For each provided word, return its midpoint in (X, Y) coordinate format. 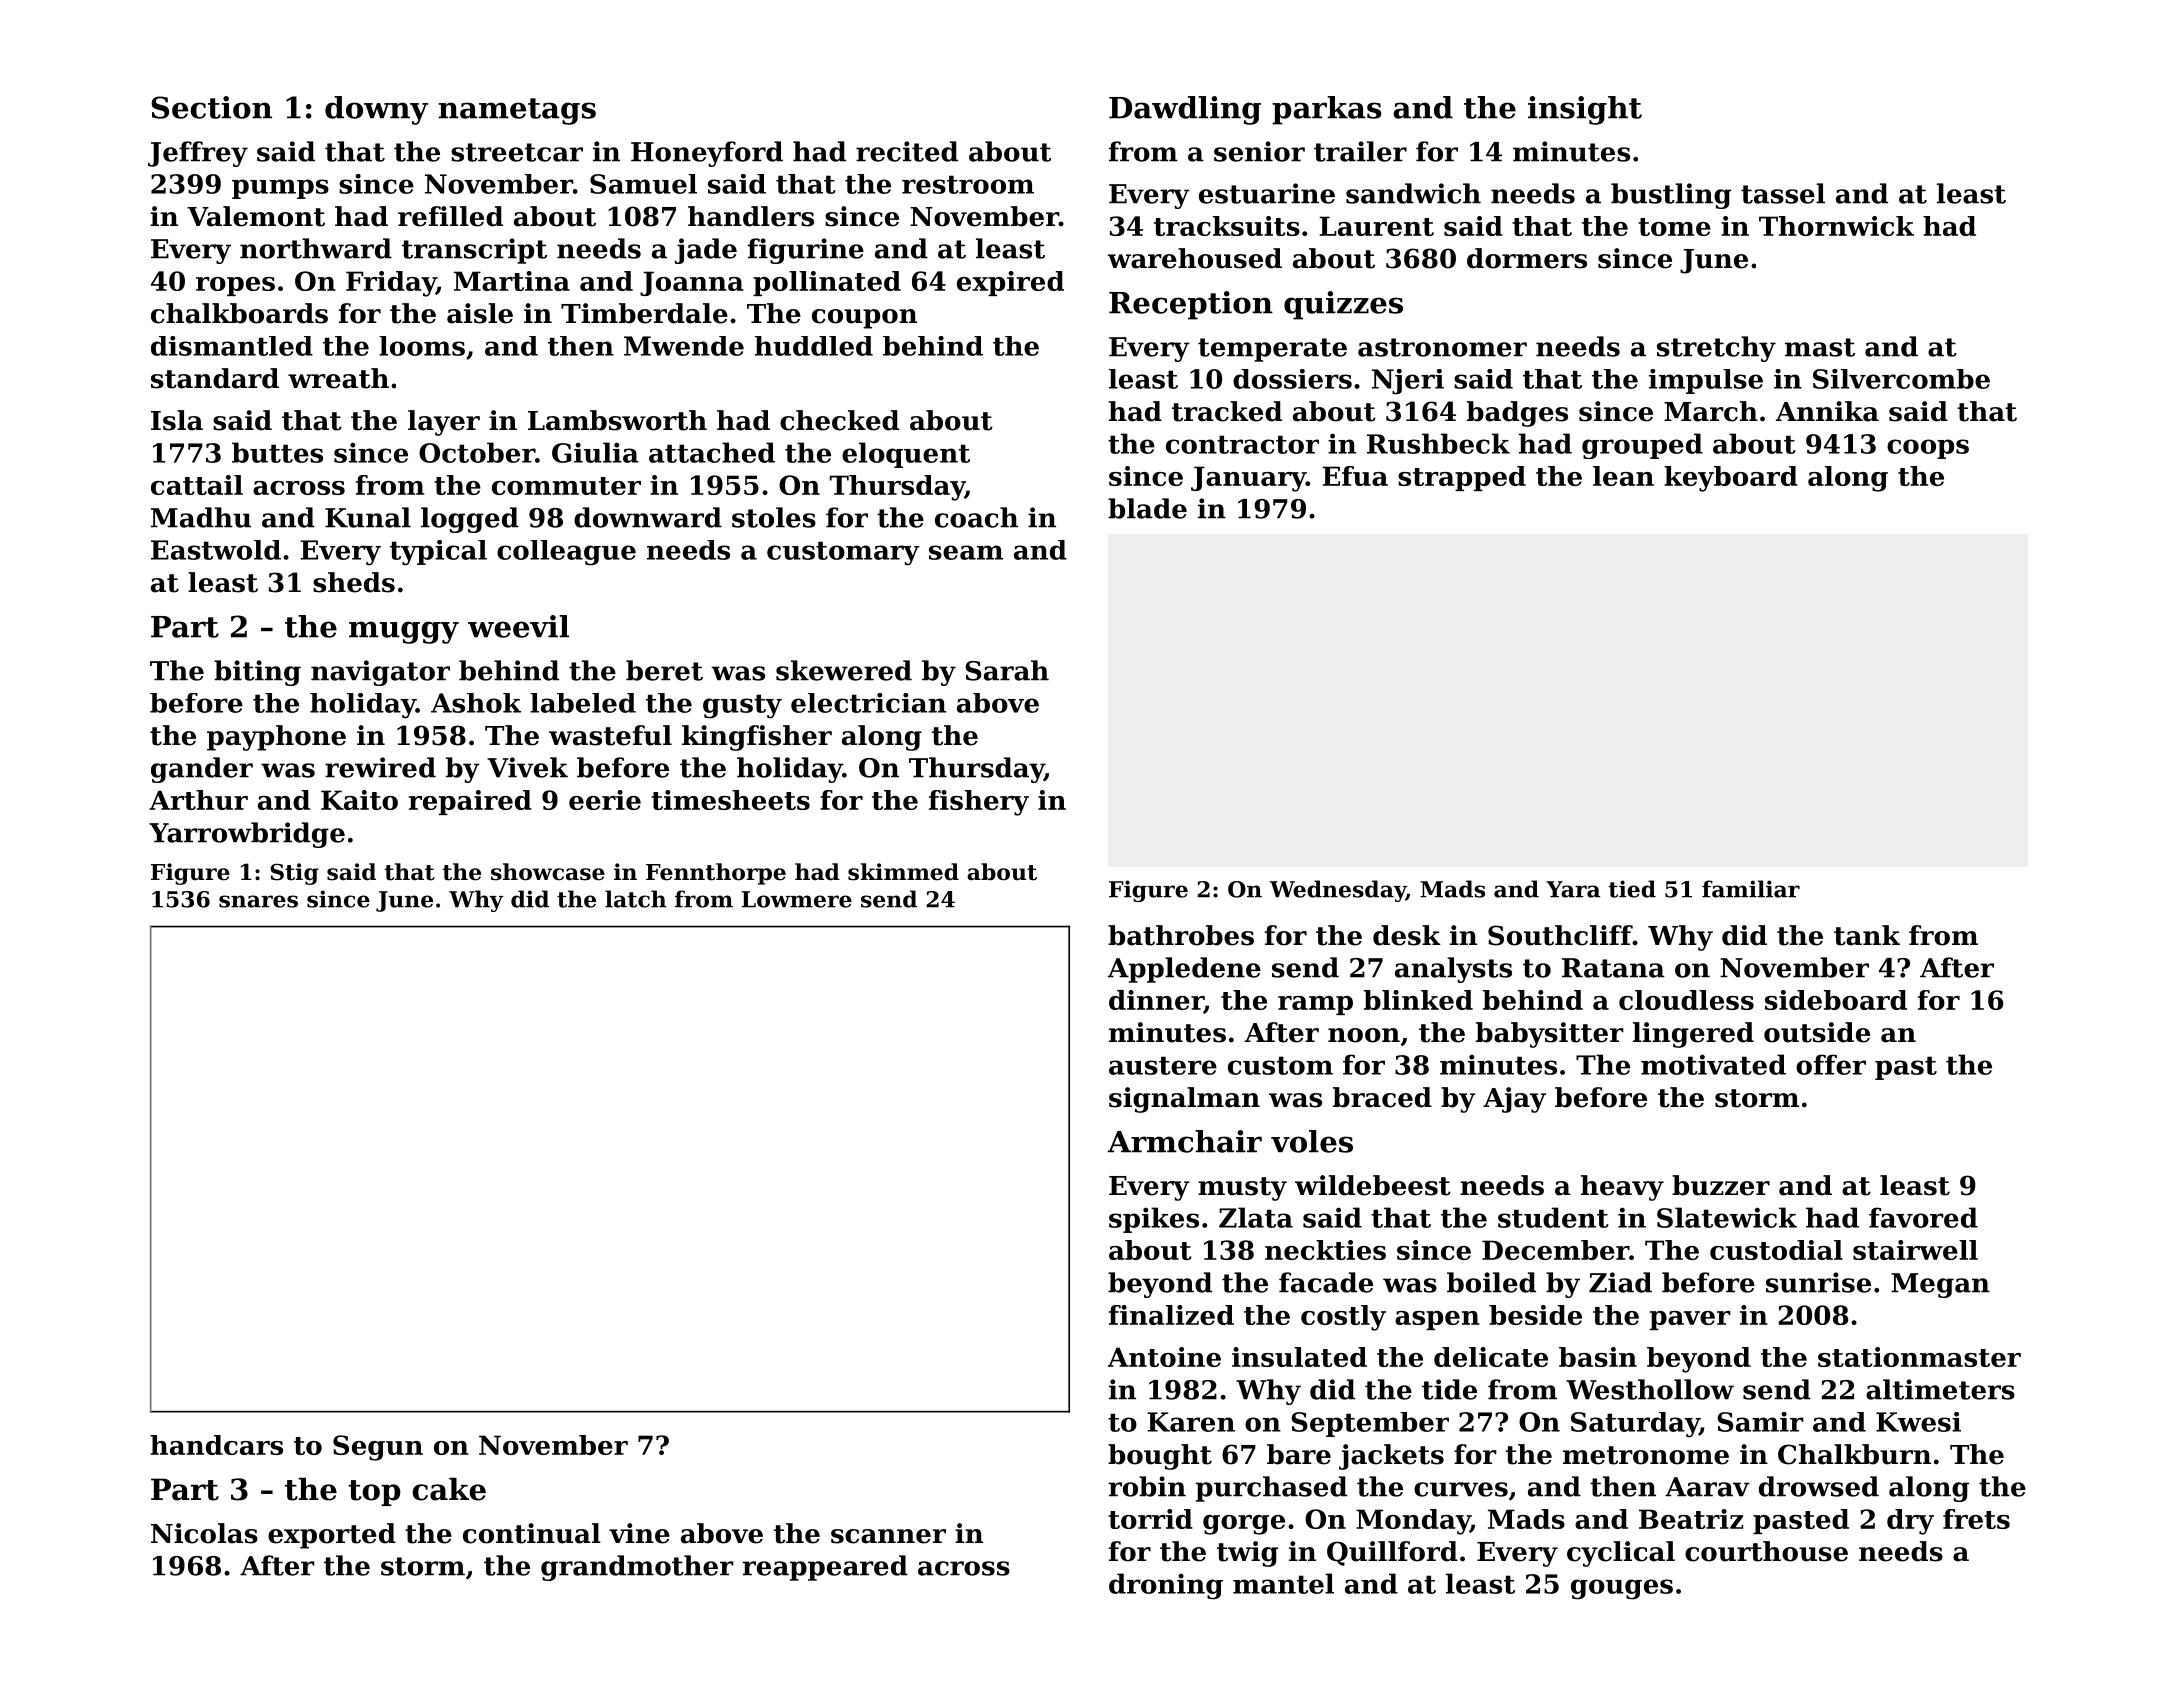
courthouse (1766, 1551)
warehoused (1195, 258)
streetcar (517, 152)
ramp (1315, 1005)
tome (1674, 227)
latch (635, 899)
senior (1259, 151)
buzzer (1721, 1185)
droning (1166, 1586)
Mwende (684, 346)
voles (1312, 1141)
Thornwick (1836, 226)
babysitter (1550, 1035)
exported (332, 1536)
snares (258, 901)
